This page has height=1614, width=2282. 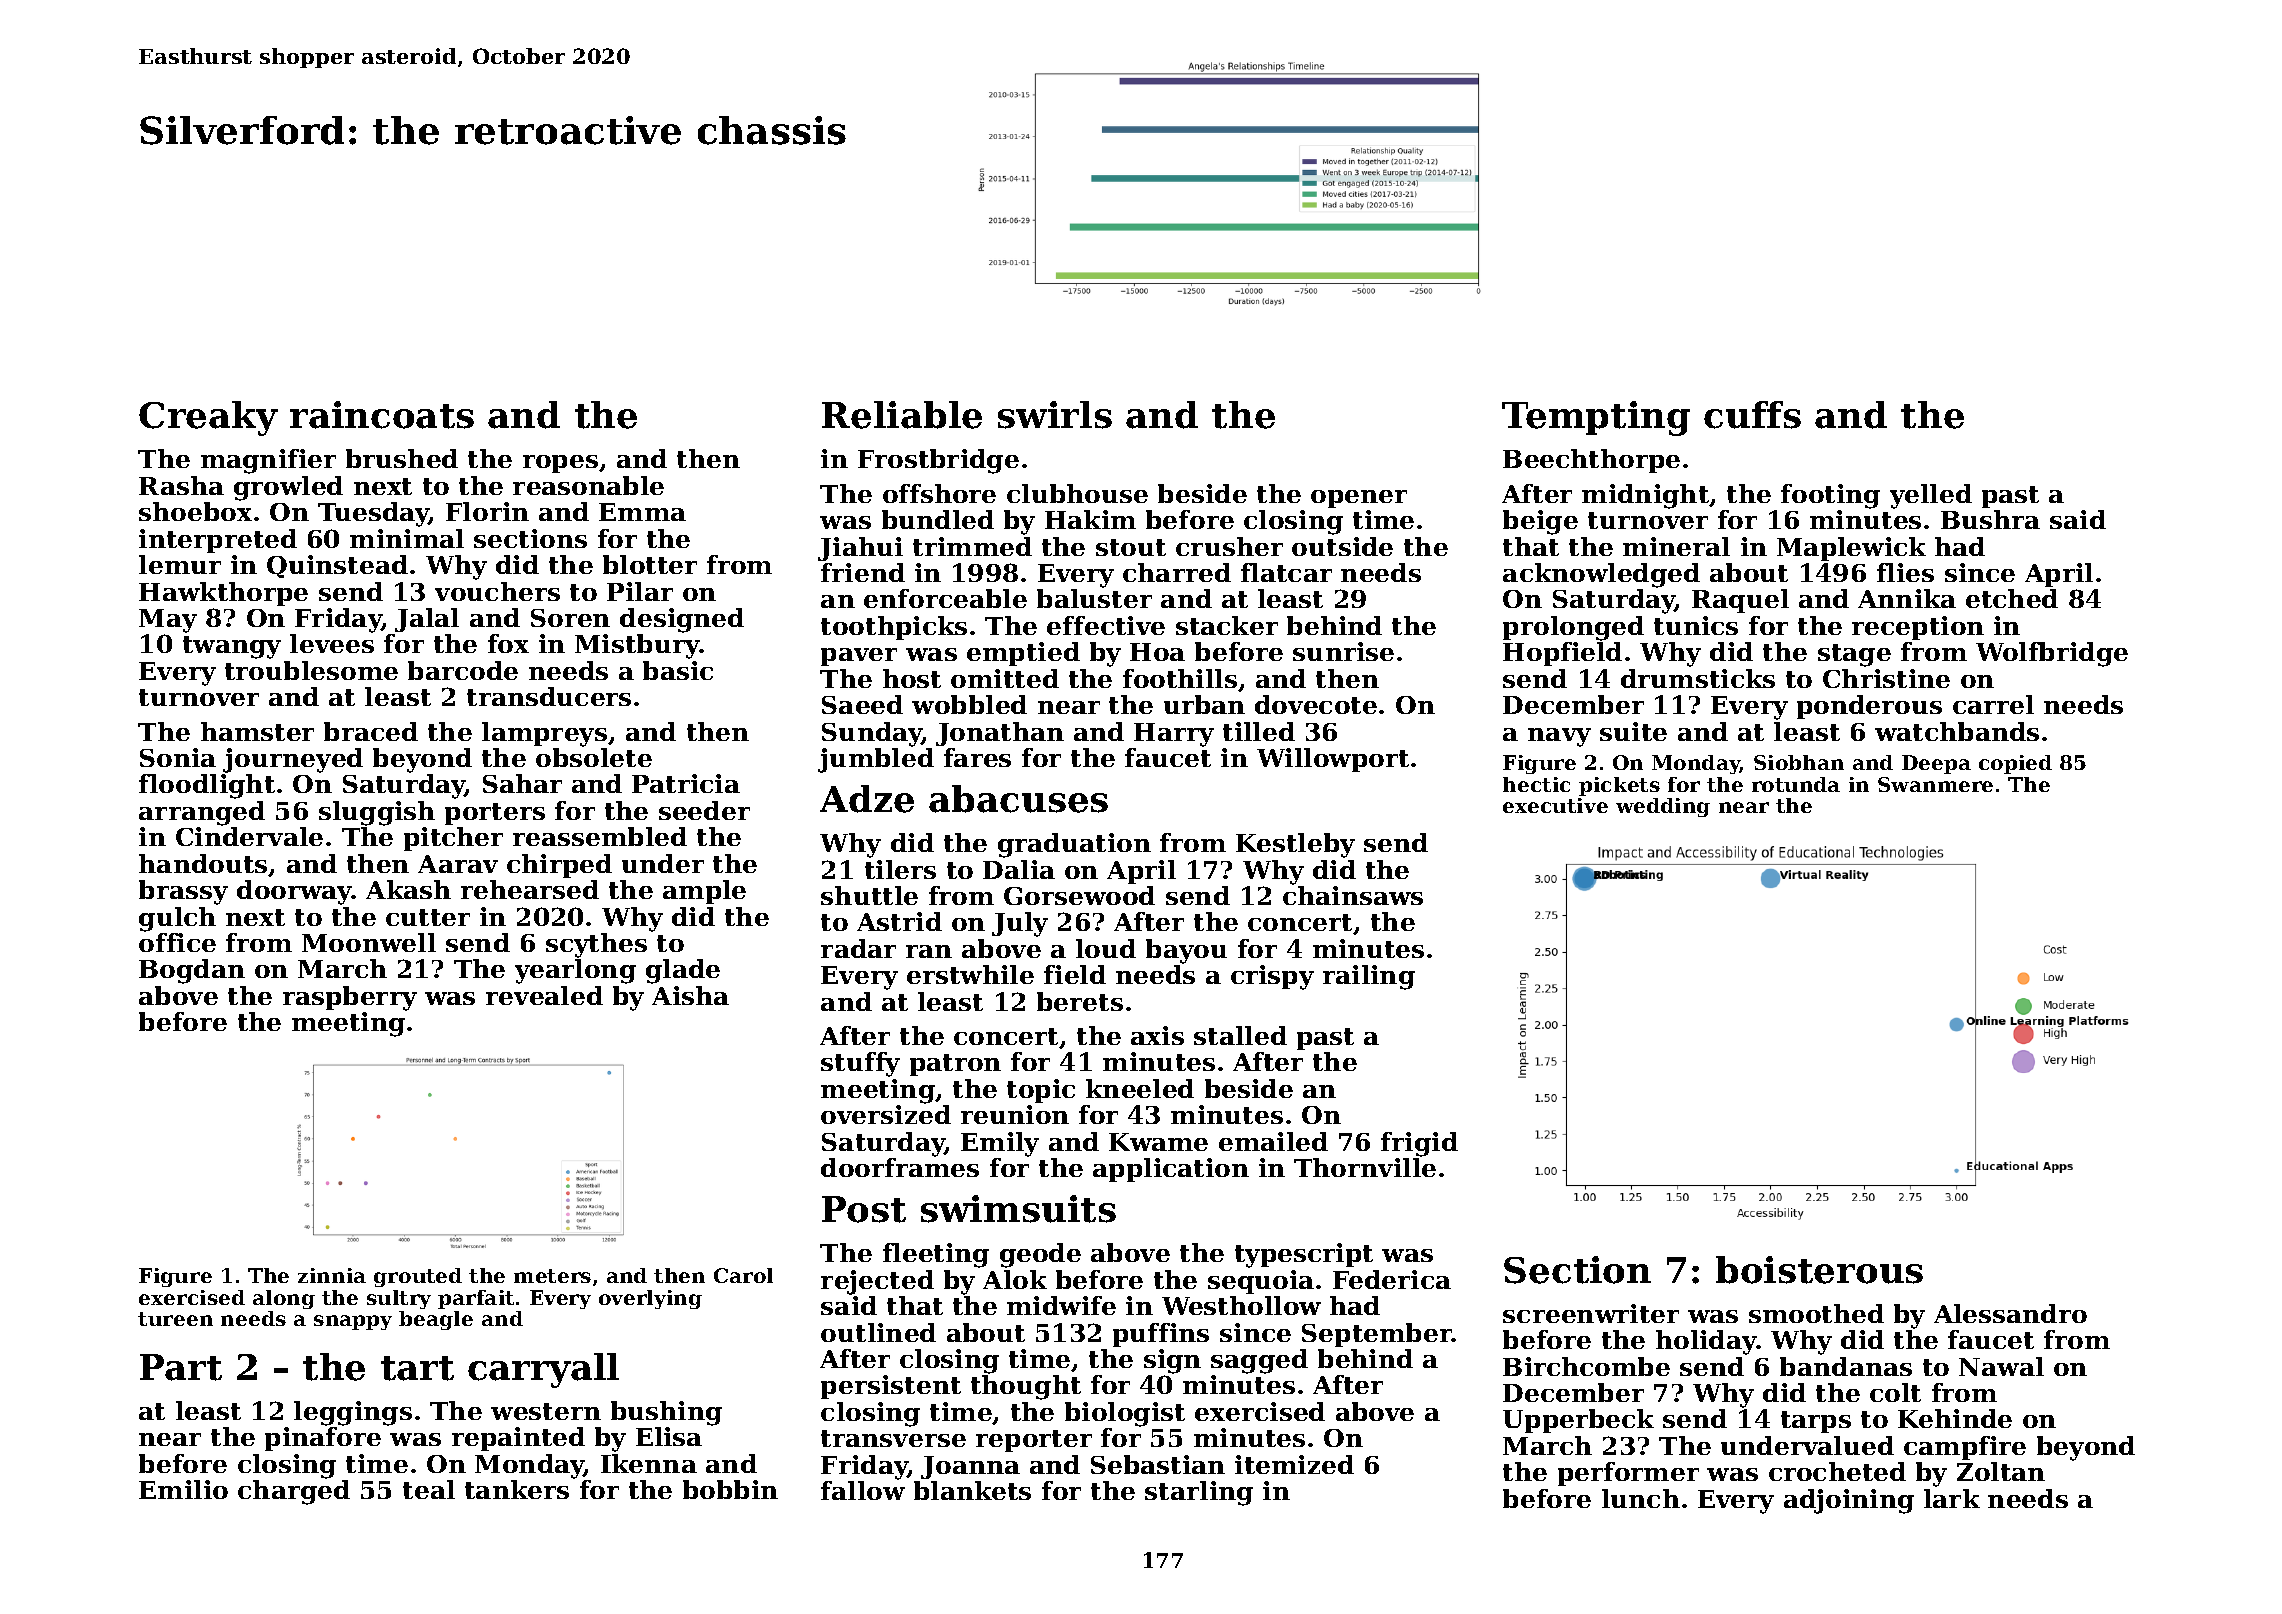 What do you see at coordinates (863, 1490) in the page?
I see `fallow` at bounding box center [863, 1490].
